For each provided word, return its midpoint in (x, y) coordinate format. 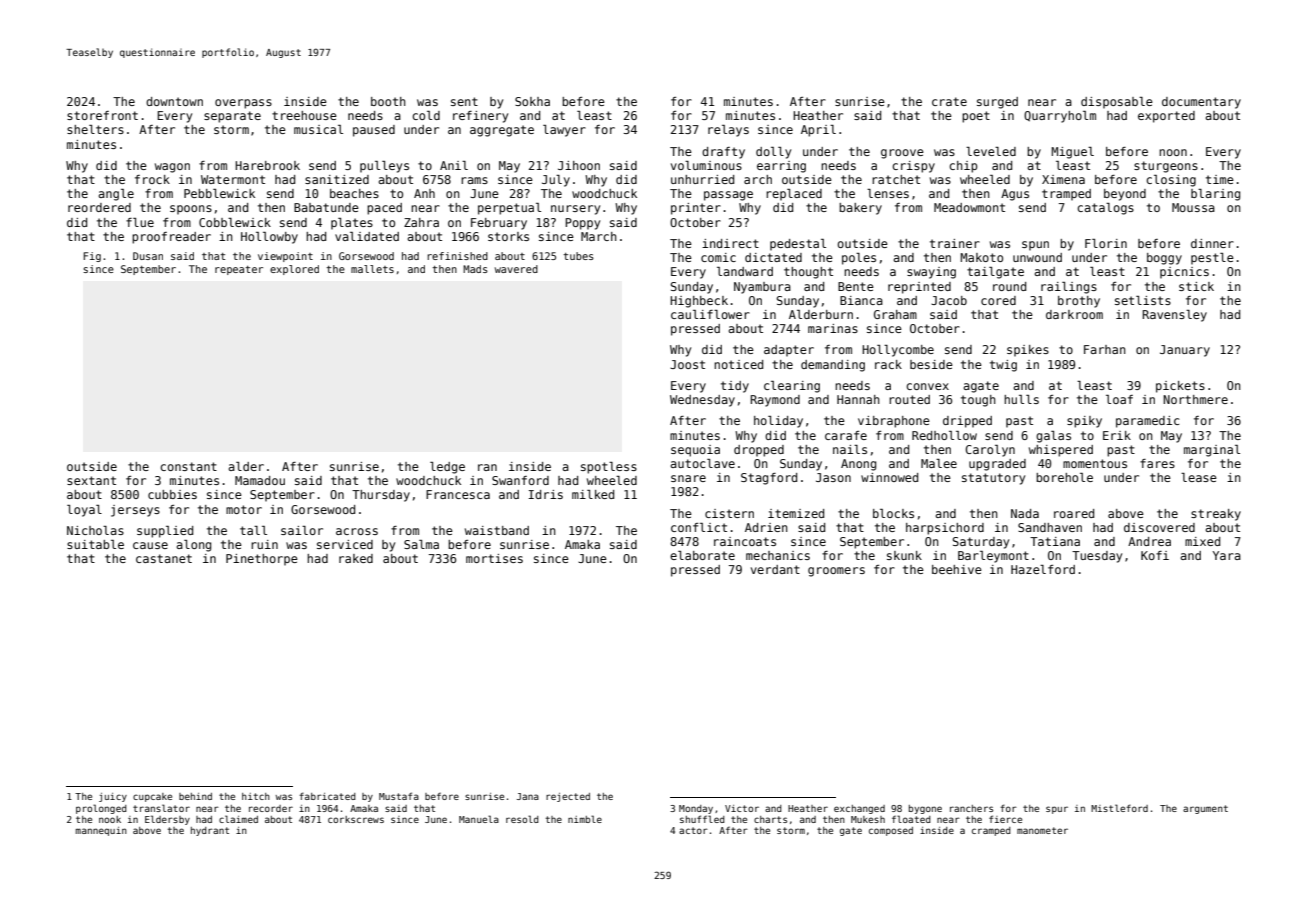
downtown (174, 101)
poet (976, 117)
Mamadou (260, 480)
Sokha (532, 101)
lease (1199, 477)
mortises (494, 558)
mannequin (101, 831)
